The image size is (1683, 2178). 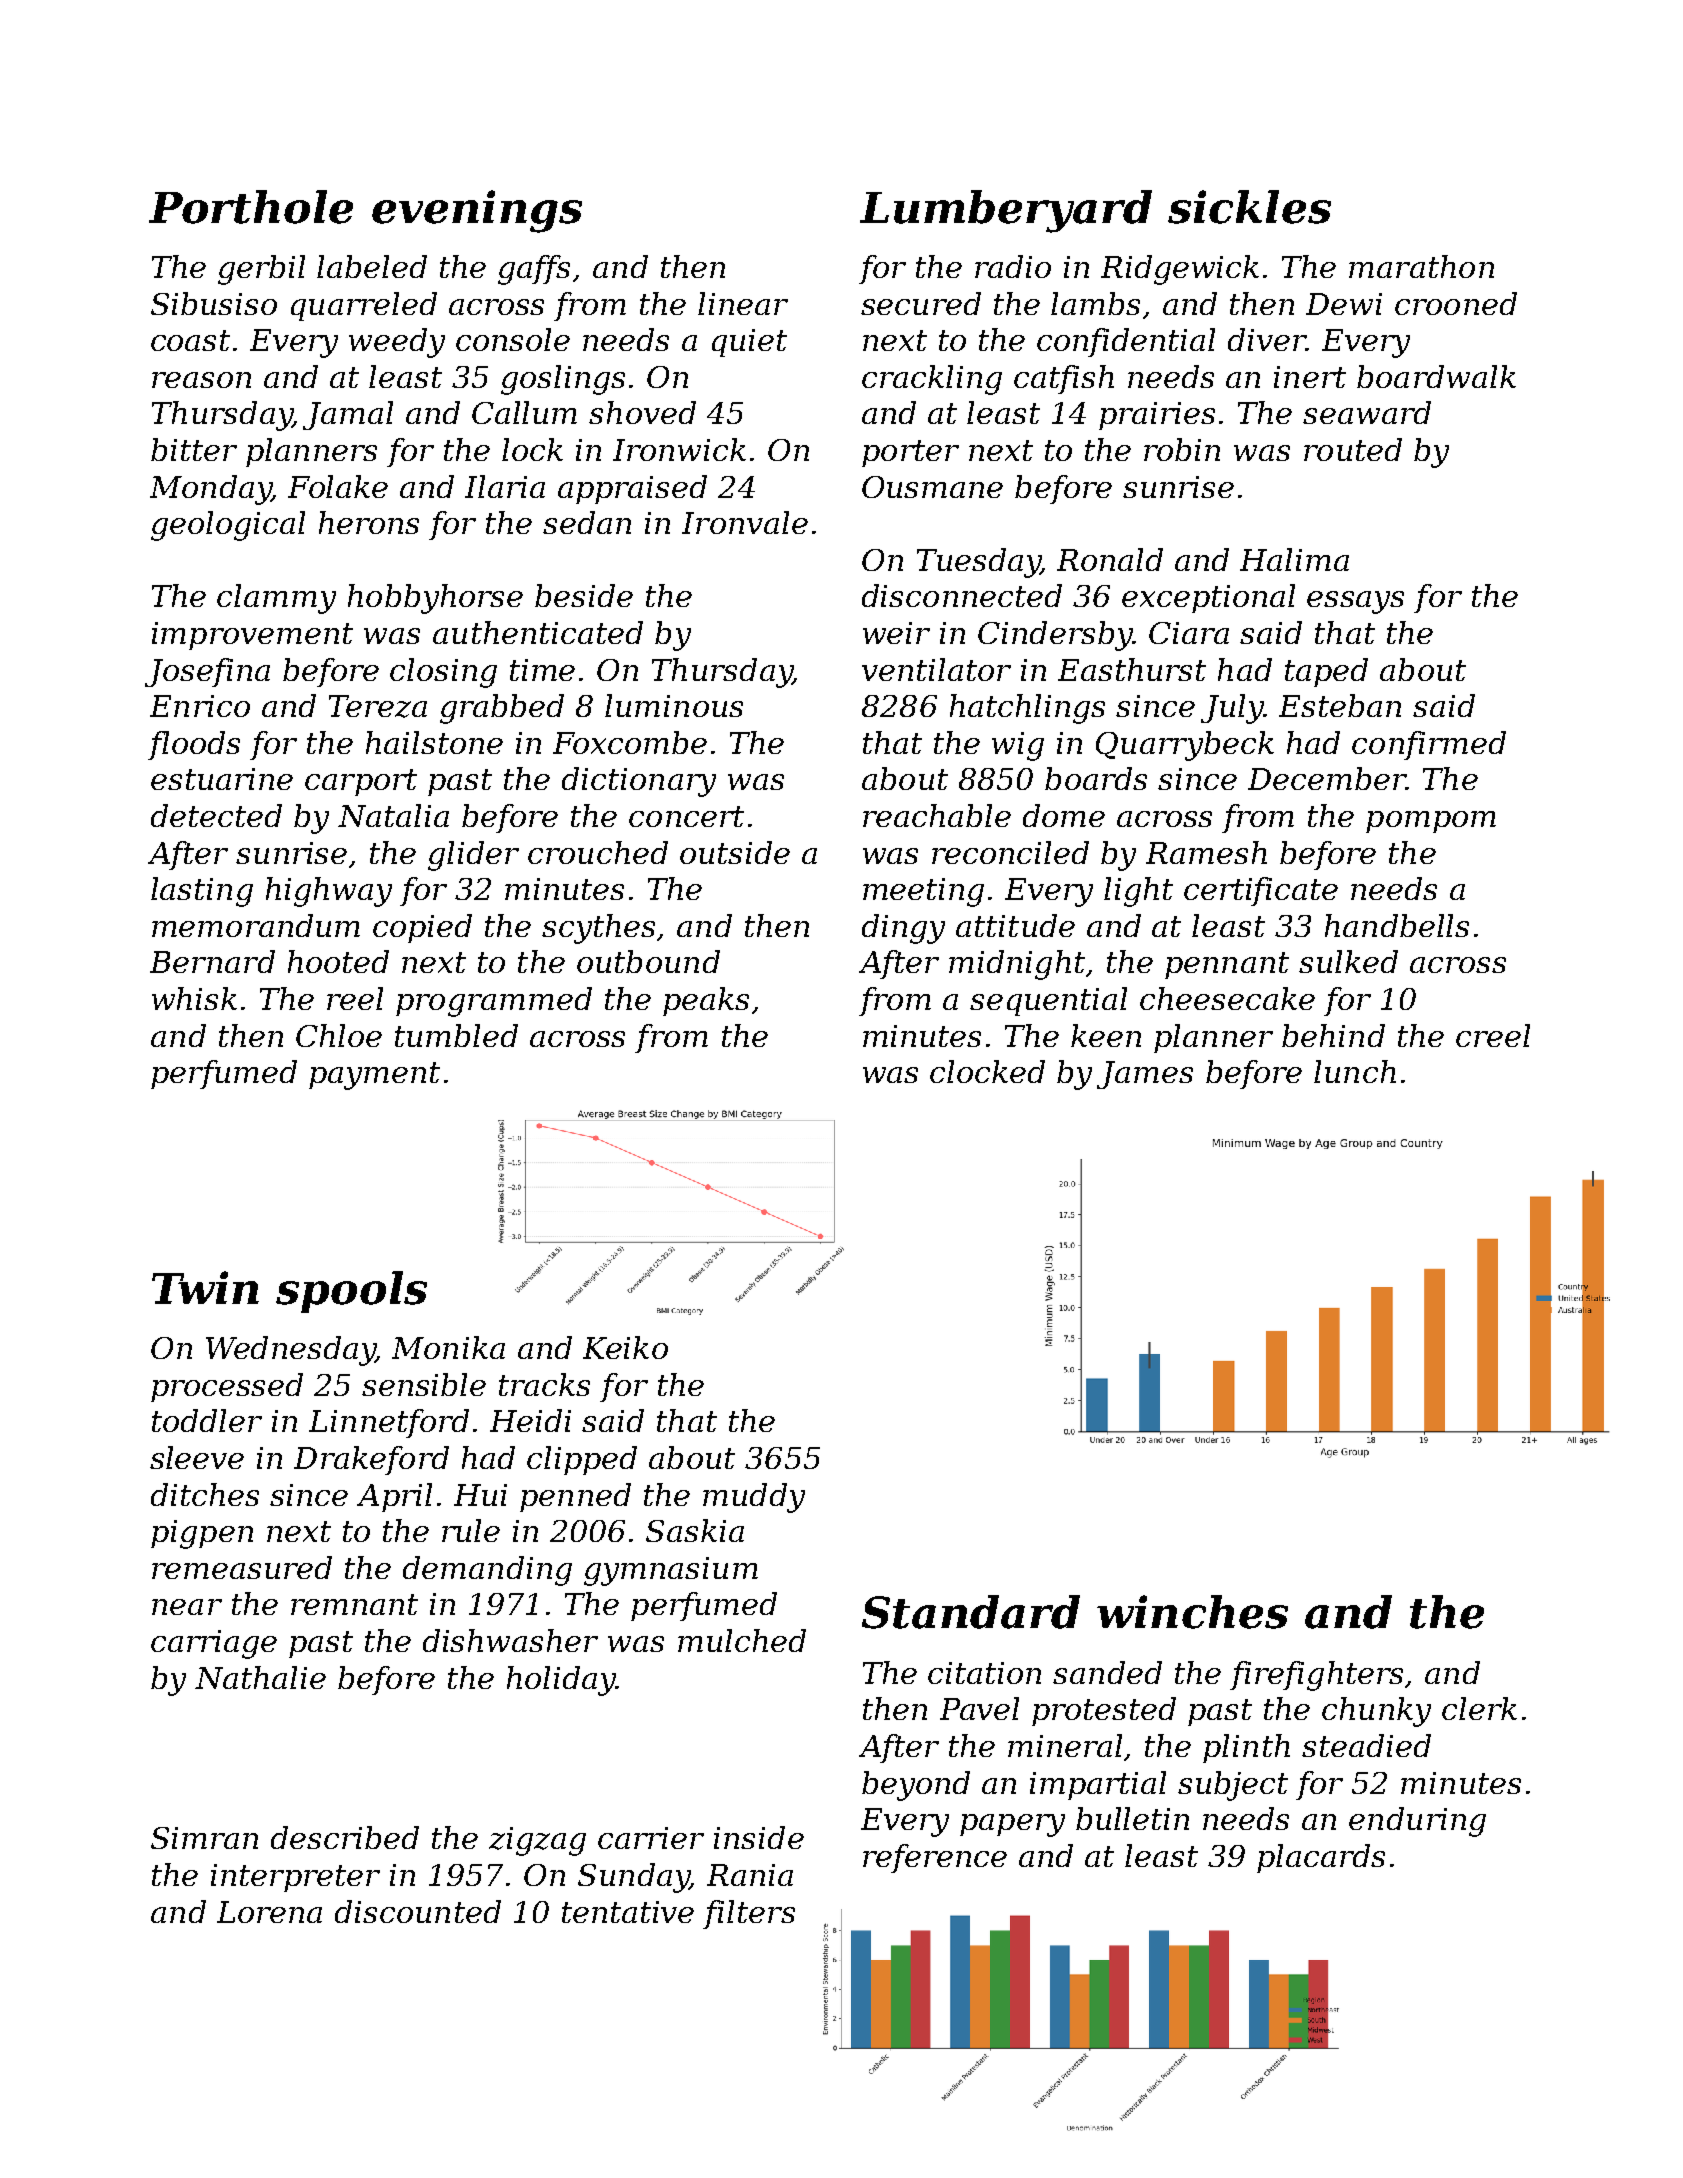 What do you see at coordinates (1192, 1612) in the screenshot?
I see `winches` at bounding box center [1192, 1612].
